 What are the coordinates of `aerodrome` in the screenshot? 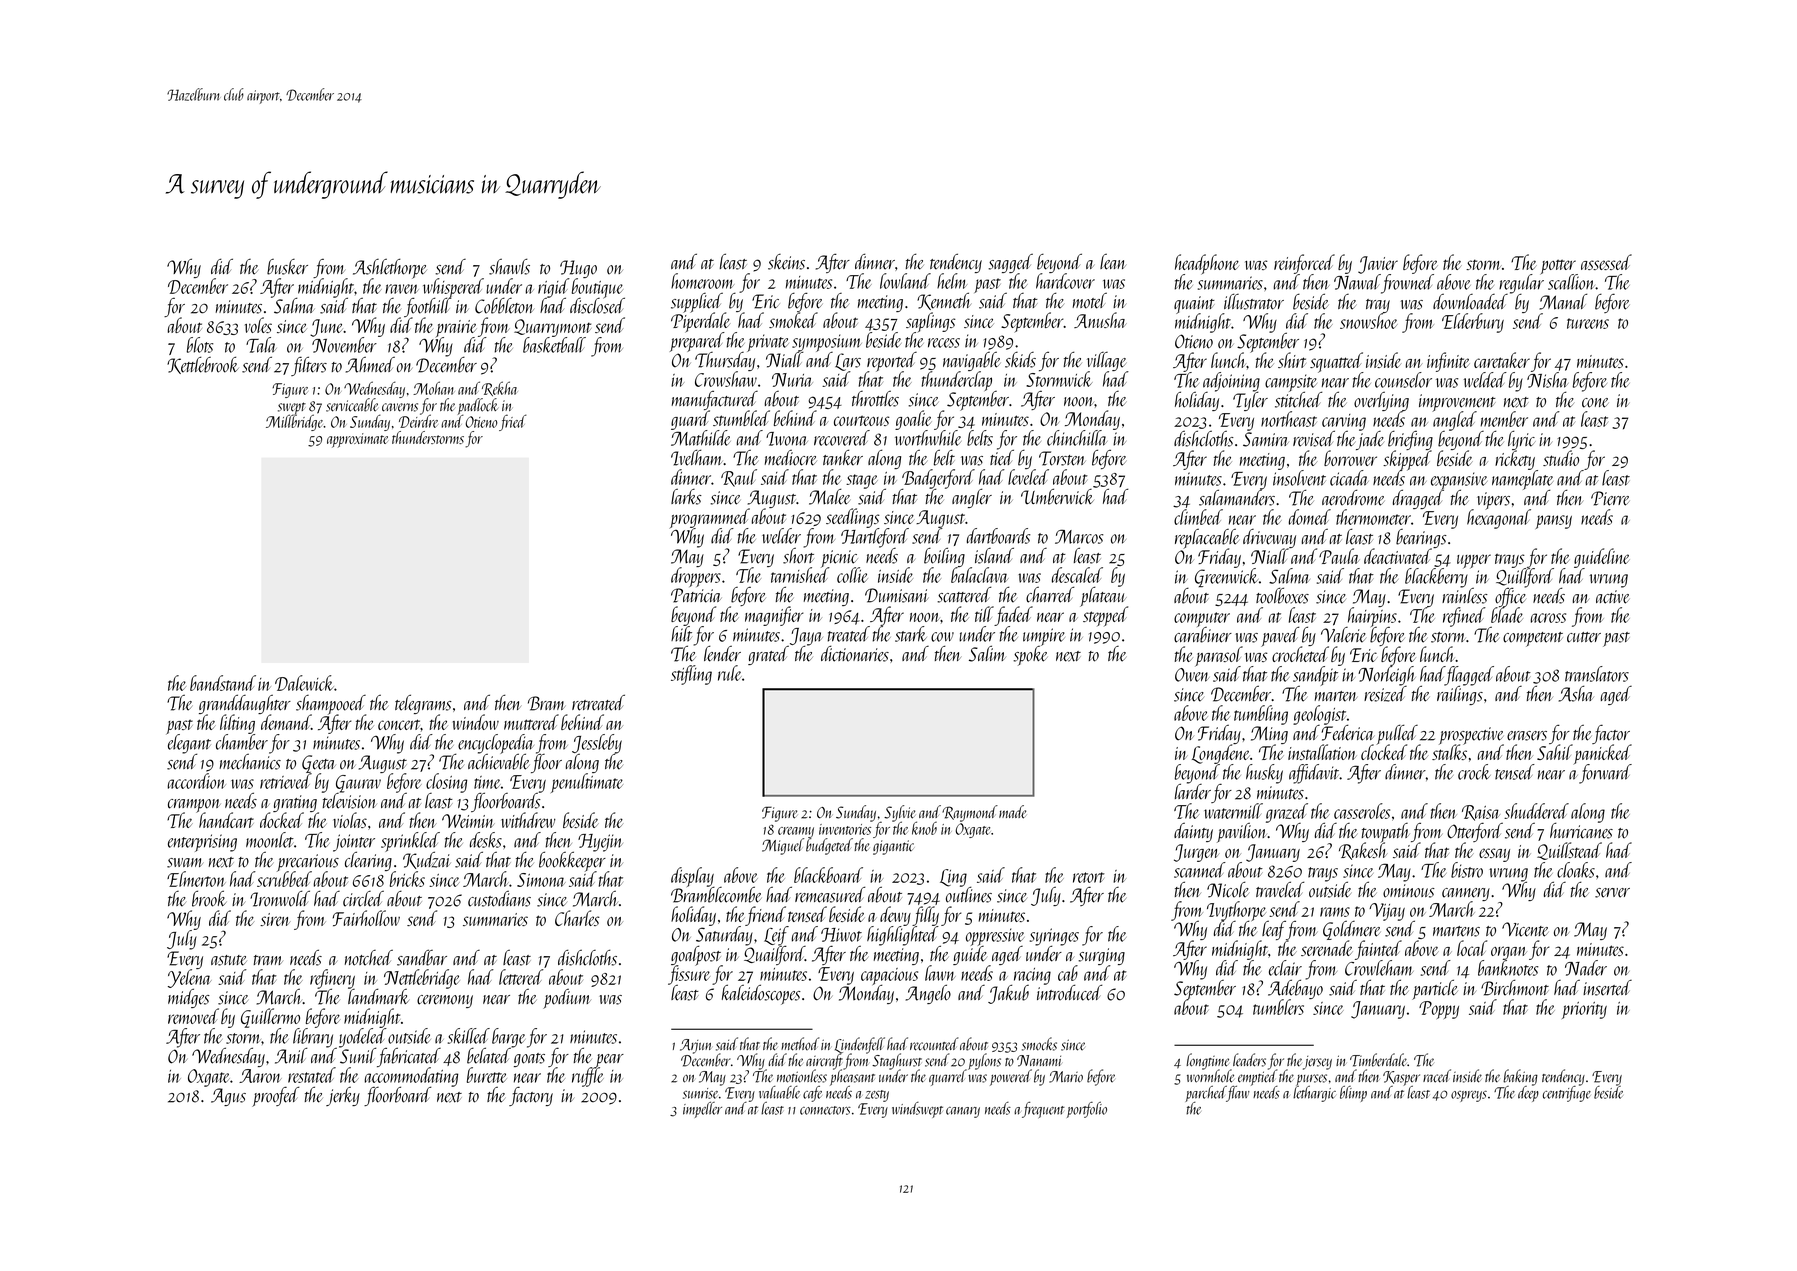 It's located at (1353, 498).
